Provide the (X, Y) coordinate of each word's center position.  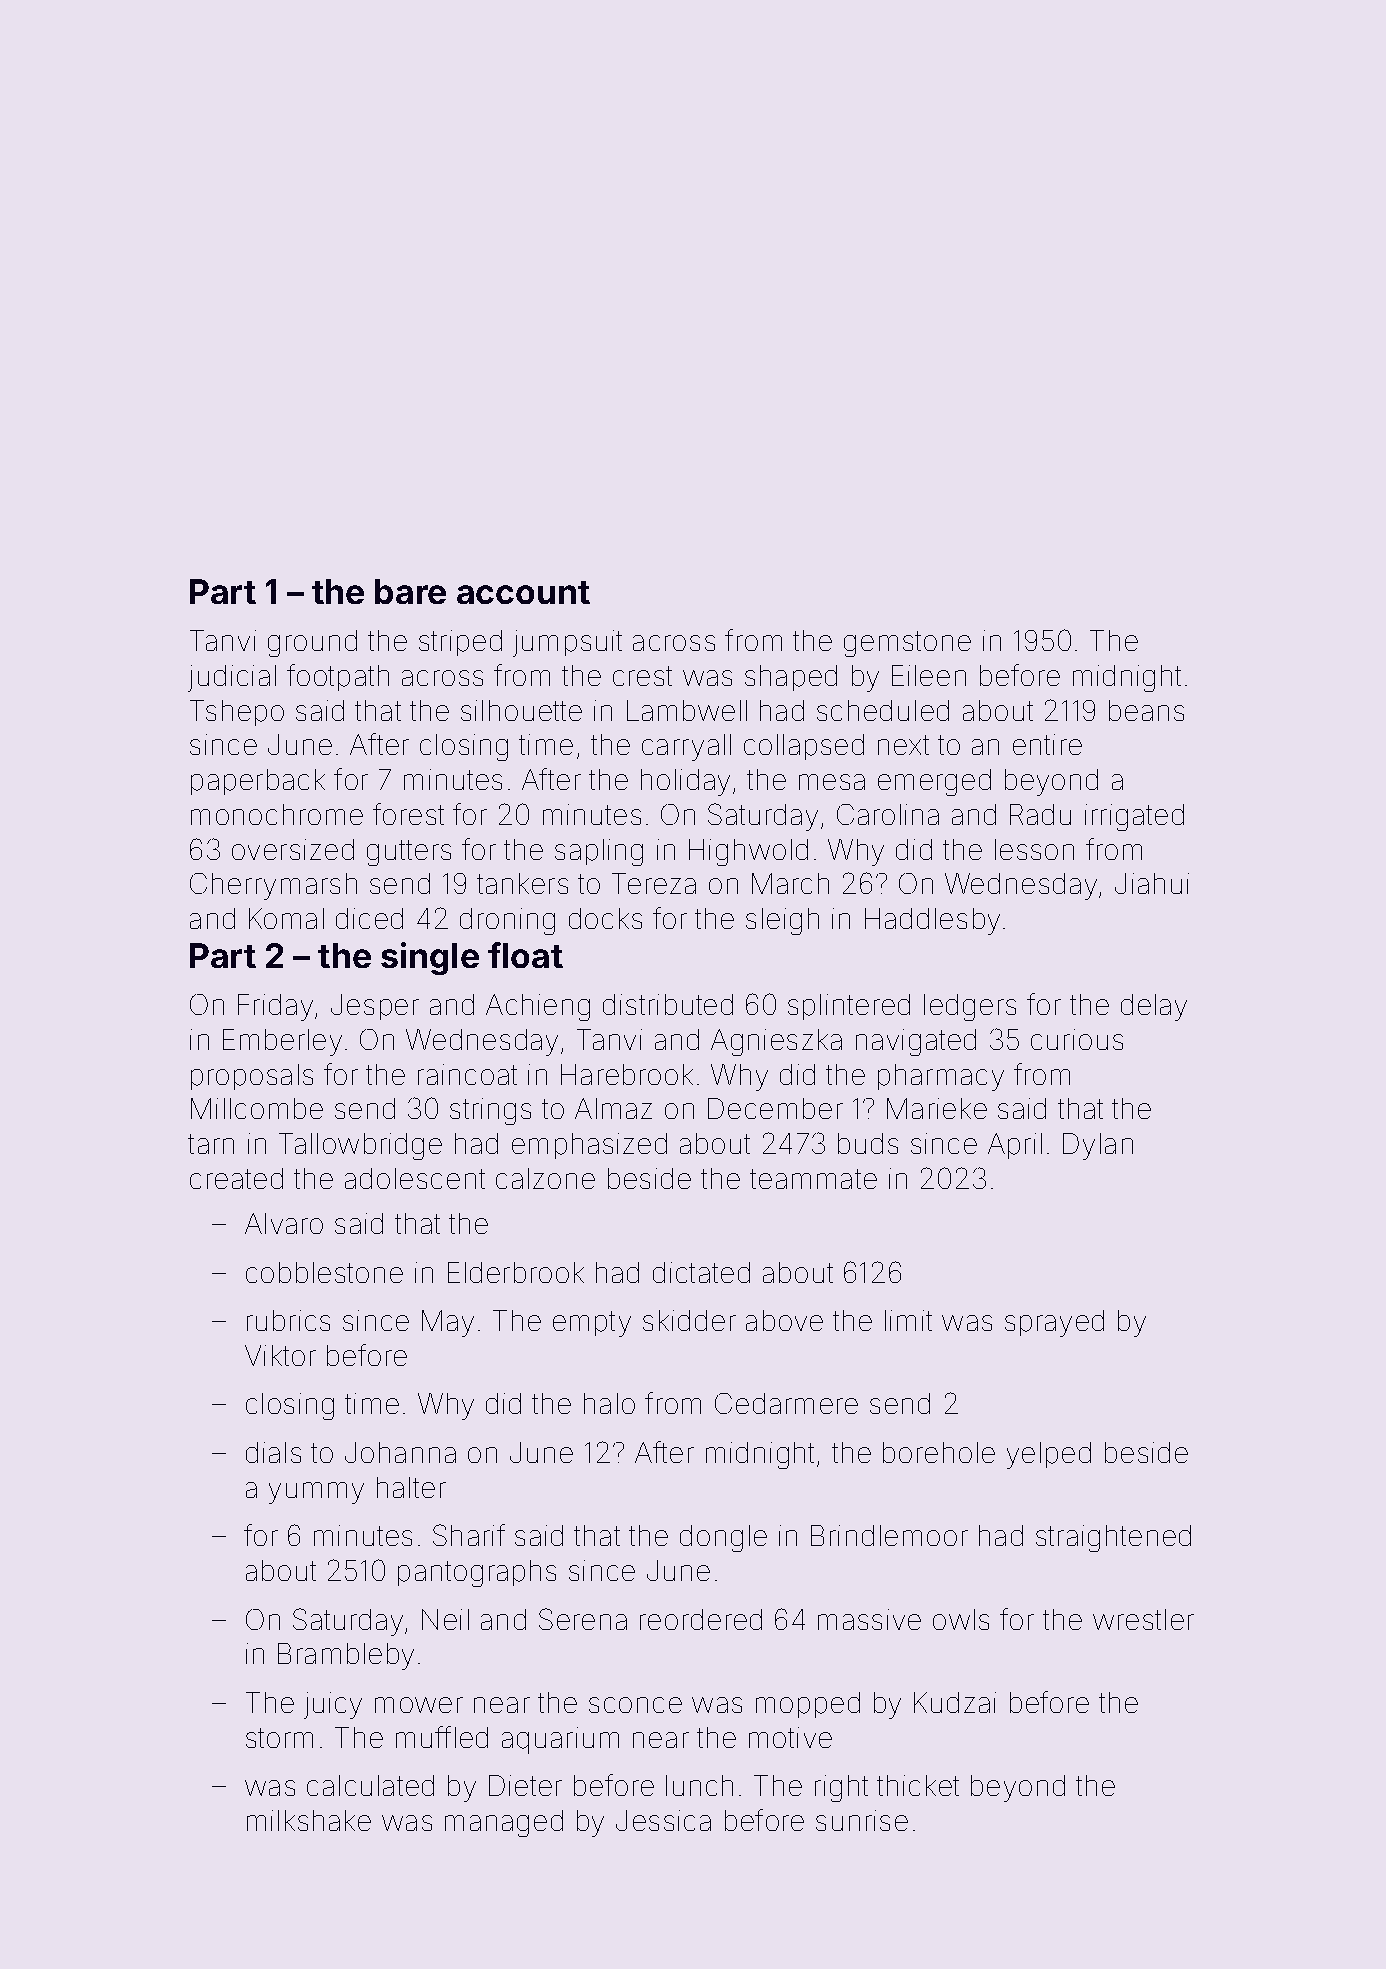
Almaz (613, 1108)
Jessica (663, 1820)
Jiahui (1152, 883)
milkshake (309, 1820)
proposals (252, 1077)
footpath (338, 677)
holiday (685, 782)
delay (1154, 1007)
